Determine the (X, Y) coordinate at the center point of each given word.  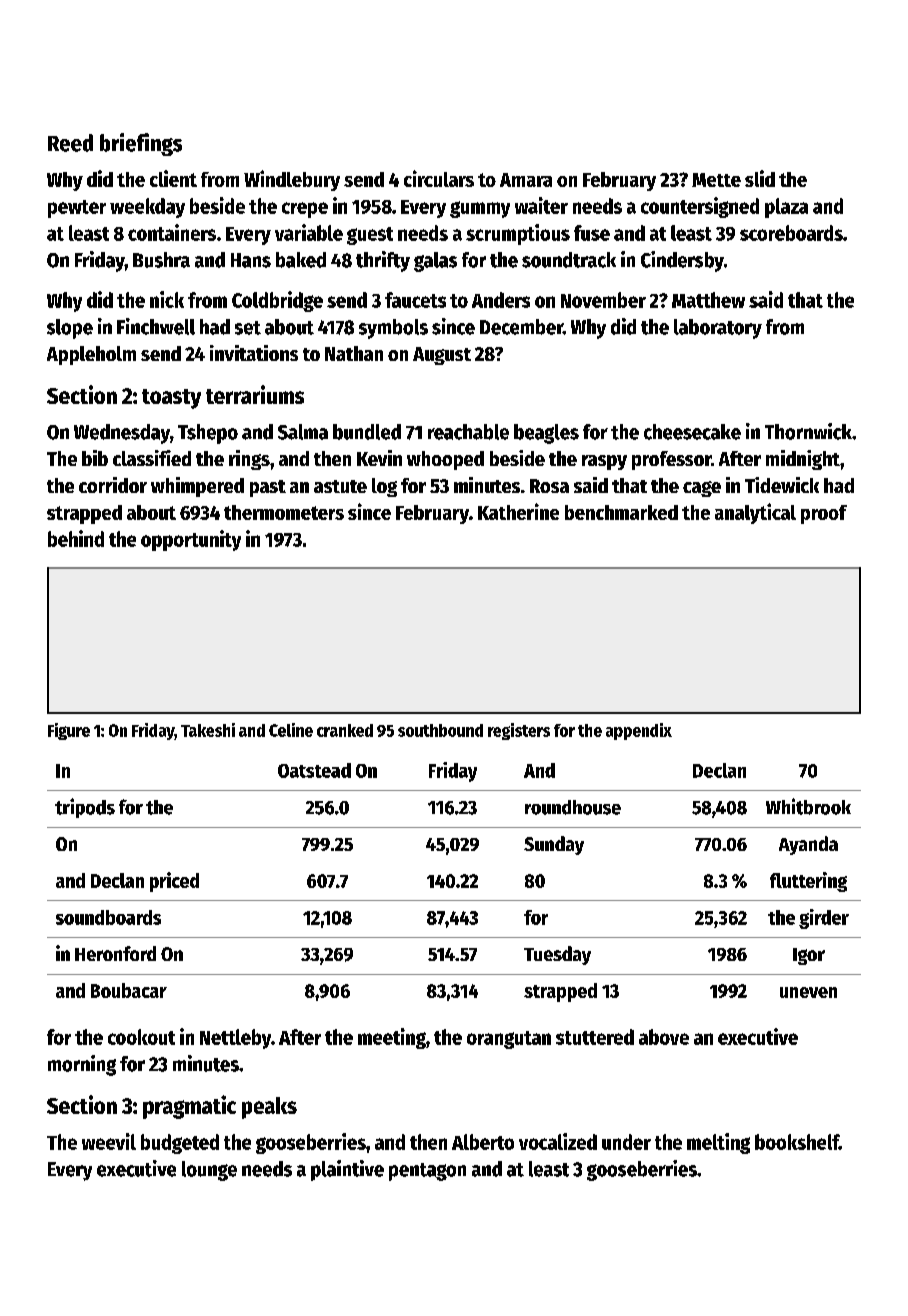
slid (760, 178)
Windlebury (292, 180)
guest (370, 236)
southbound (440, 730)
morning (82, 1065)
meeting (392, 1038)
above (664, 1037)
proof (824, 514)
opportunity (191, 540)
